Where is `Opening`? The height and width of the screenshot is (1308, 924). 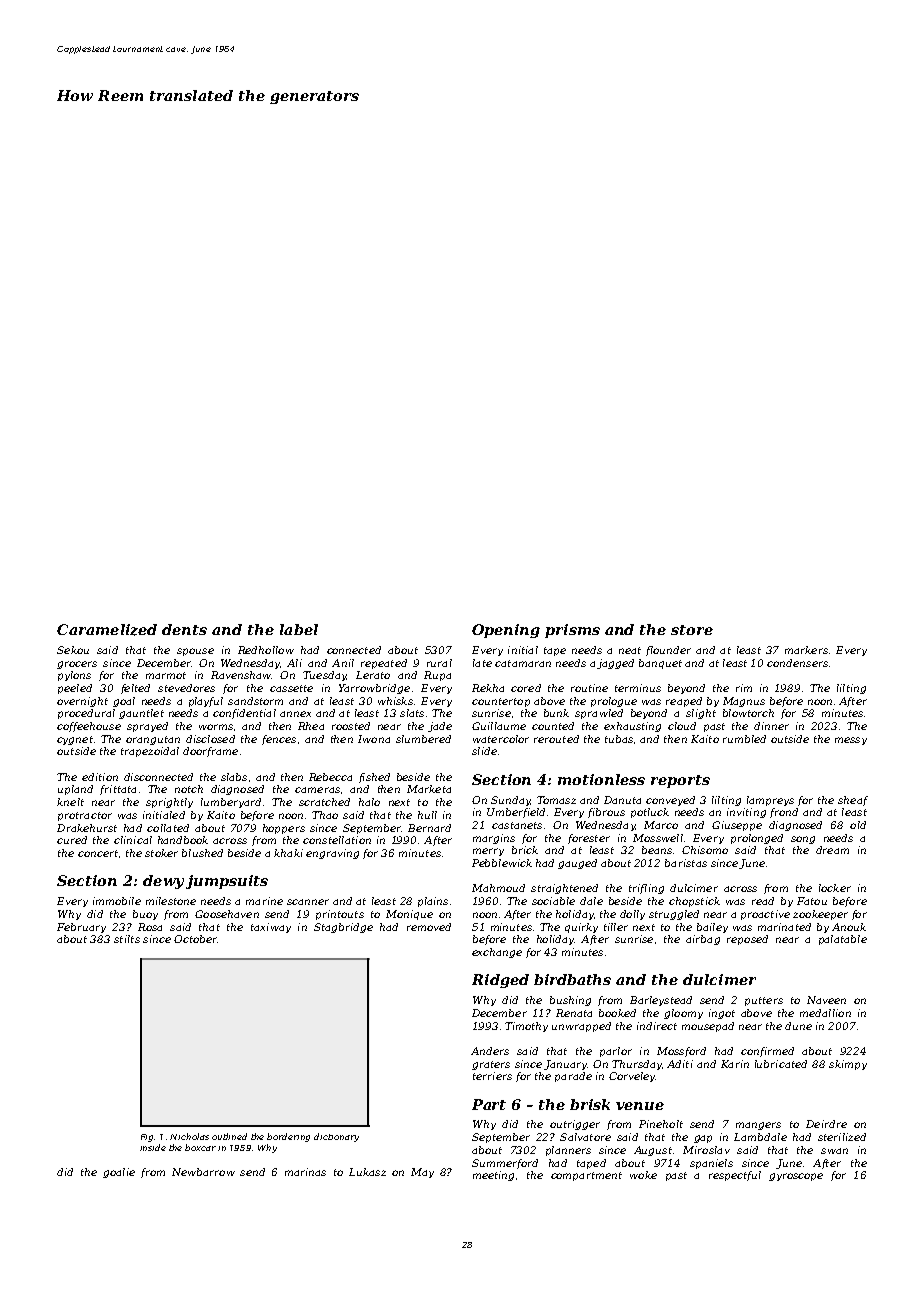 Opening is located at coordinates (506, 631).
